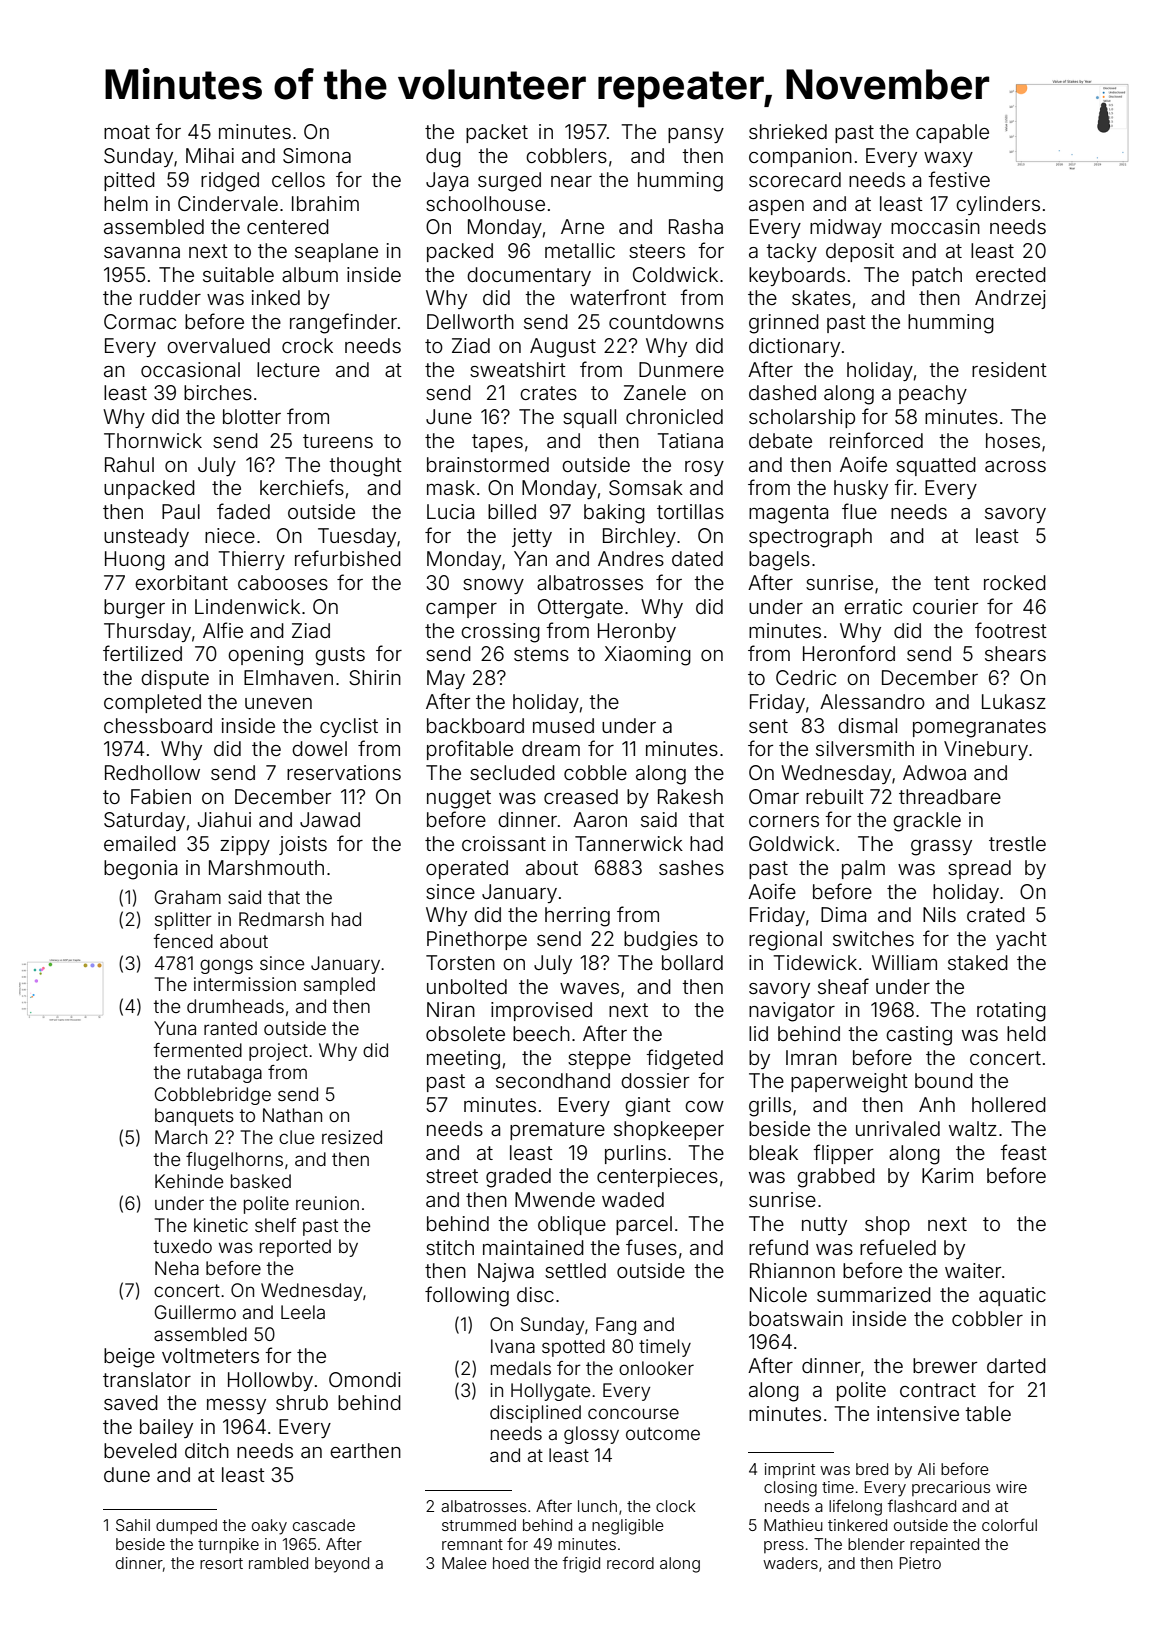 The image size is (1150, 1626). I want to click on basked, so click(261, 1181).
